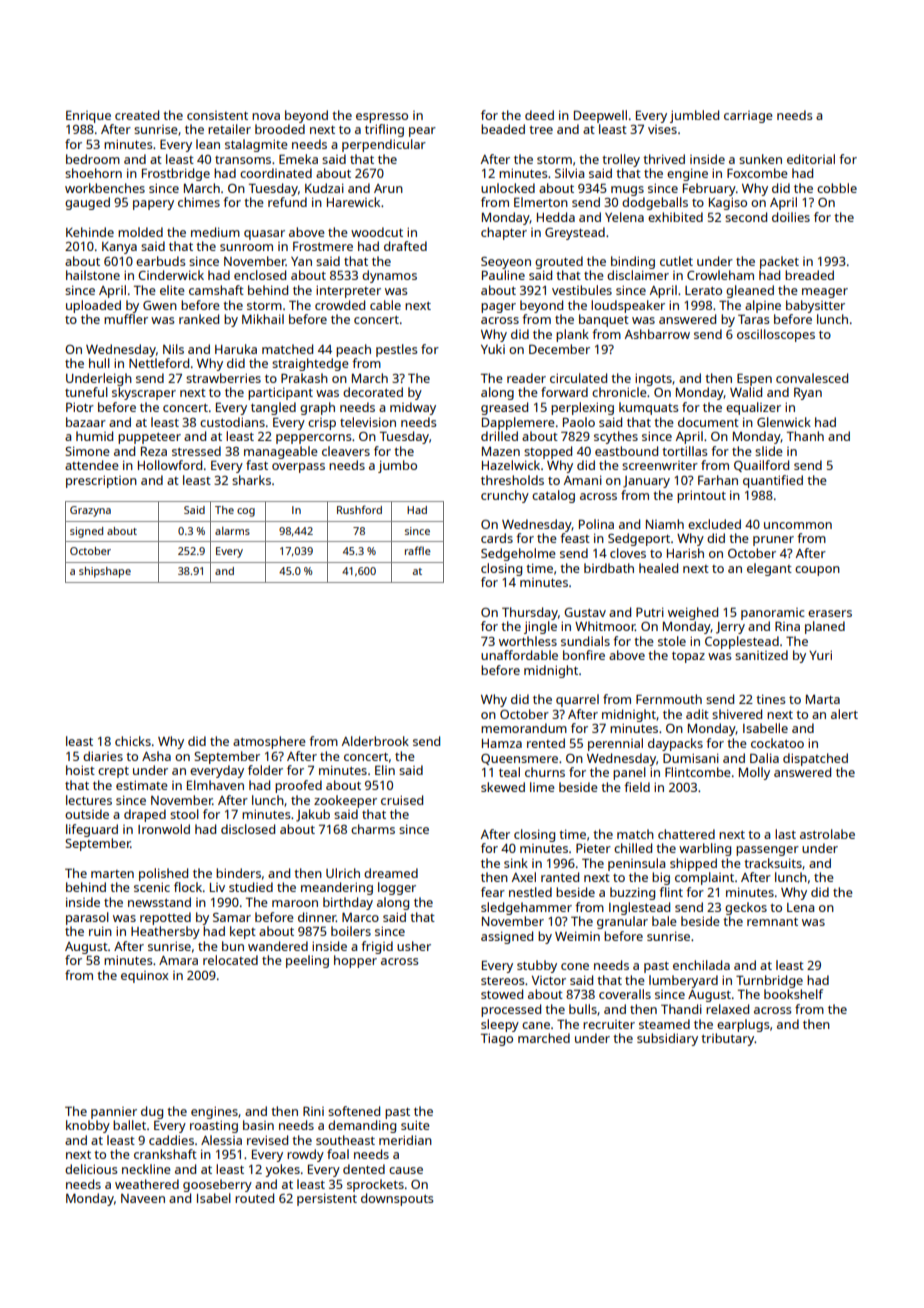  I want to click on Nettleford, so click(159, 363).
